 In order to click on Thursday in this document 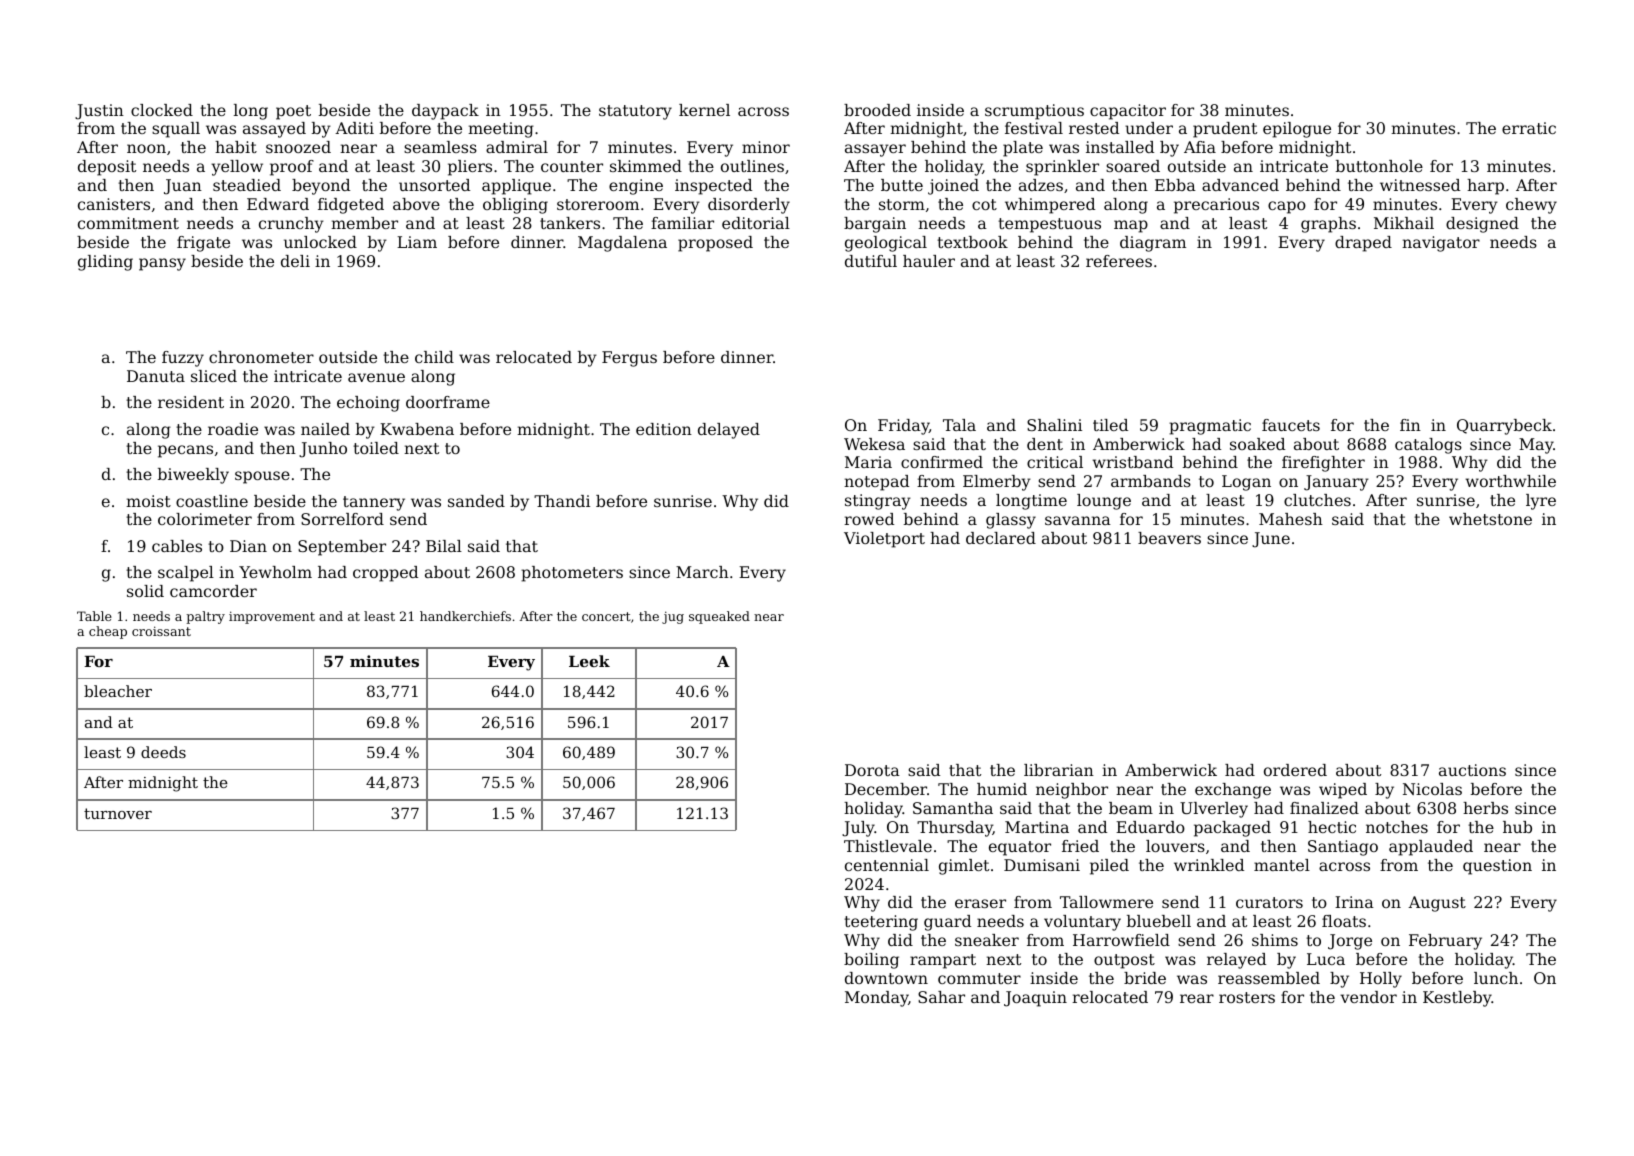, I will do `click(955, 829)`.
